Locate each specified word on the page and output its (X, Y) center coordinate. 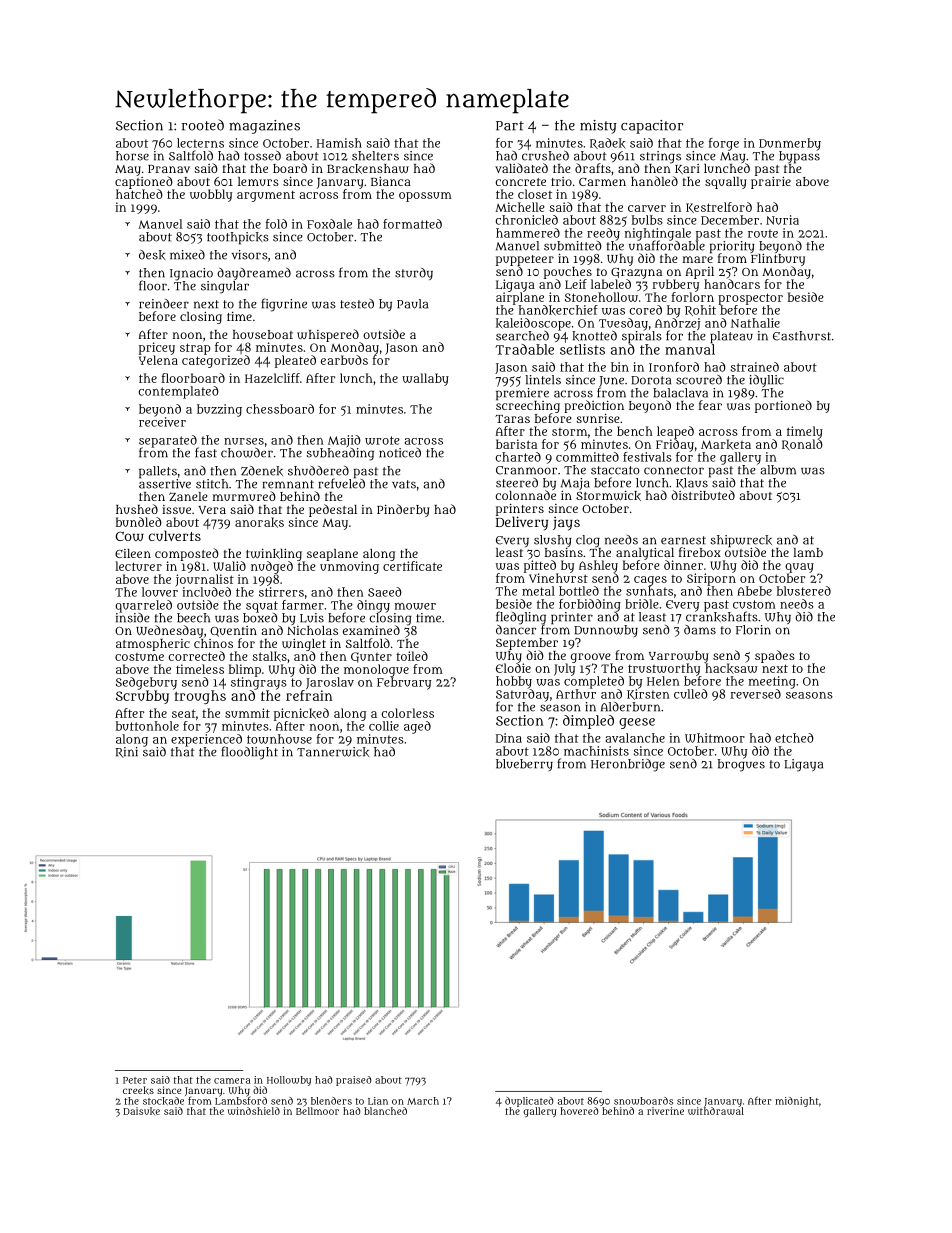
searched (522, 336)
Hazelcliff (272, 378)
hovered (580, 1111)
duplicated (529, 1102)
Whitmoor (715, 738)
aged (417, 727)
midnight (797, 1102)
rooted (203, 125)
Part (510, 126)
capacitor (652, 127)
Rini (126, 752)
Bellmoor (317, 1111)
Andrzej (677, 324)
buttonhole (147, 726)
